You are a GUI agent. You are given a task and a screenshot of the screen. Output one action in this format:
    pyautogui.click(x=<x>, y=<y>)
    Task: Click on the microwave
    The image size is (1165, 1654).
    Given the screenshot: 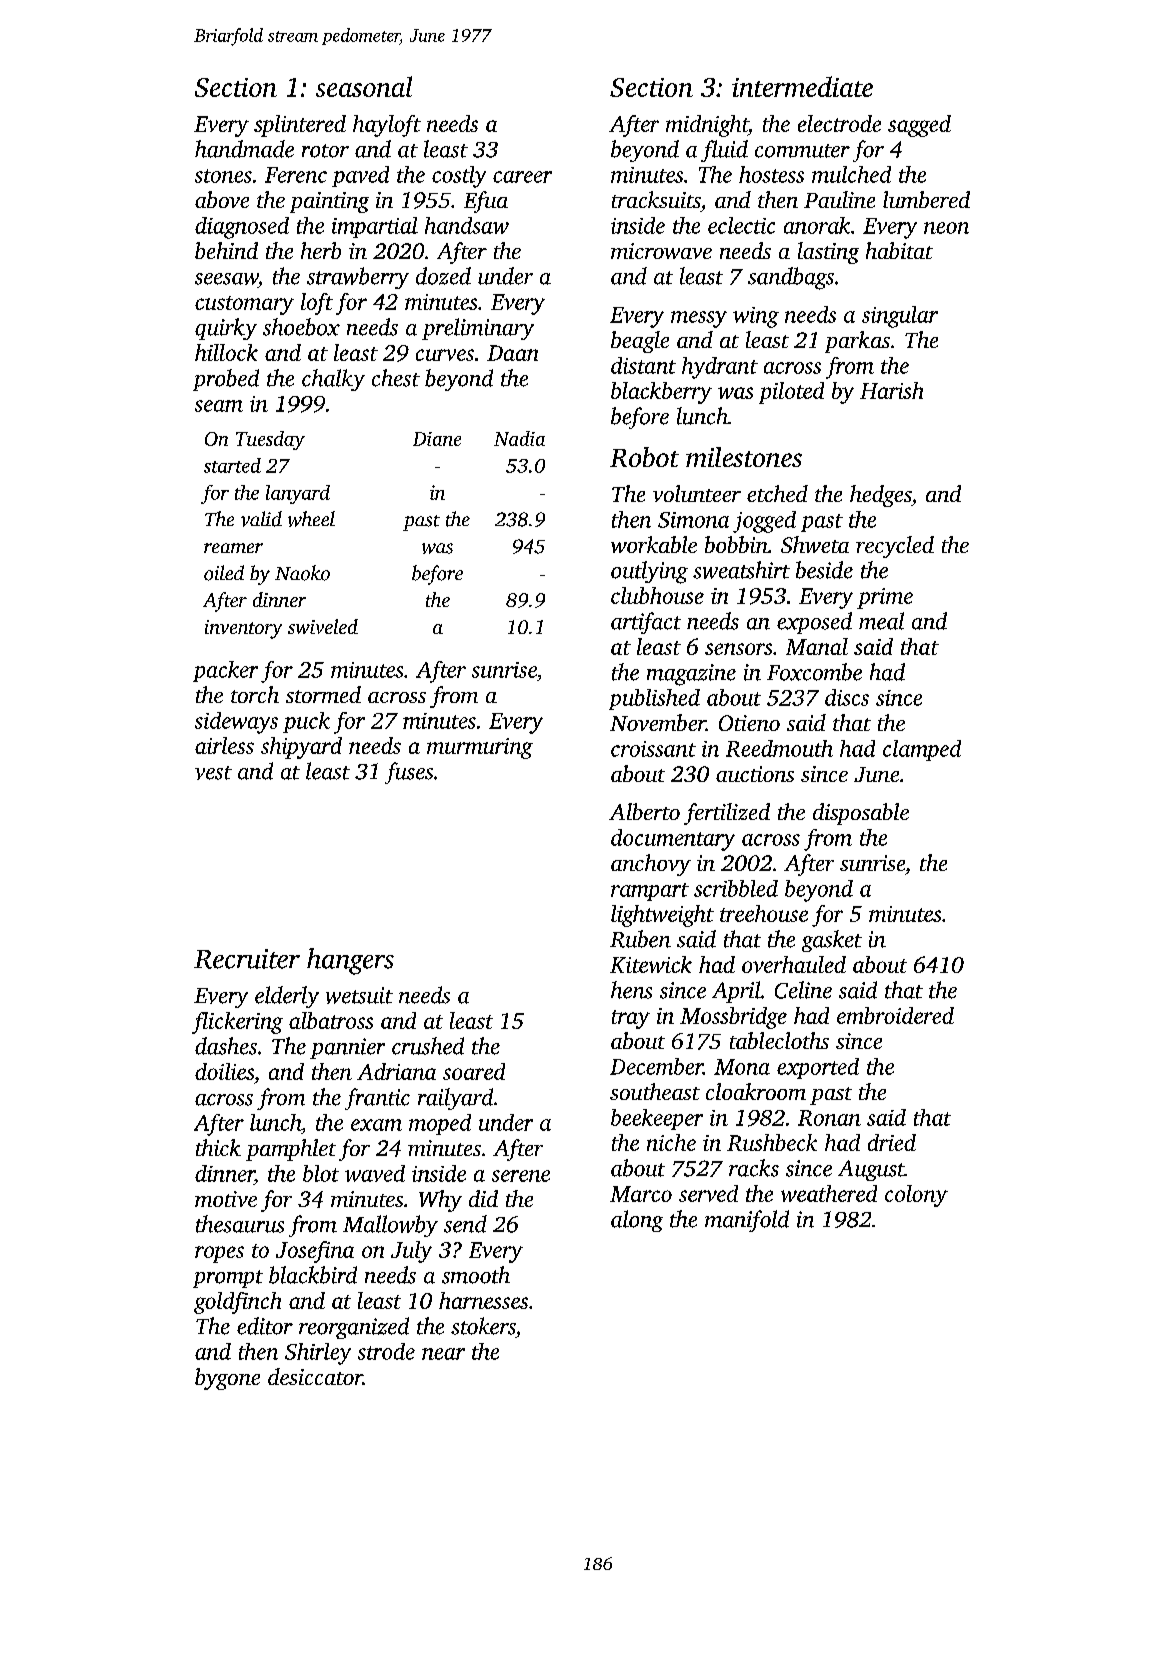 What is the action you would take?
    pyautogui.click(x=661, y=251)
